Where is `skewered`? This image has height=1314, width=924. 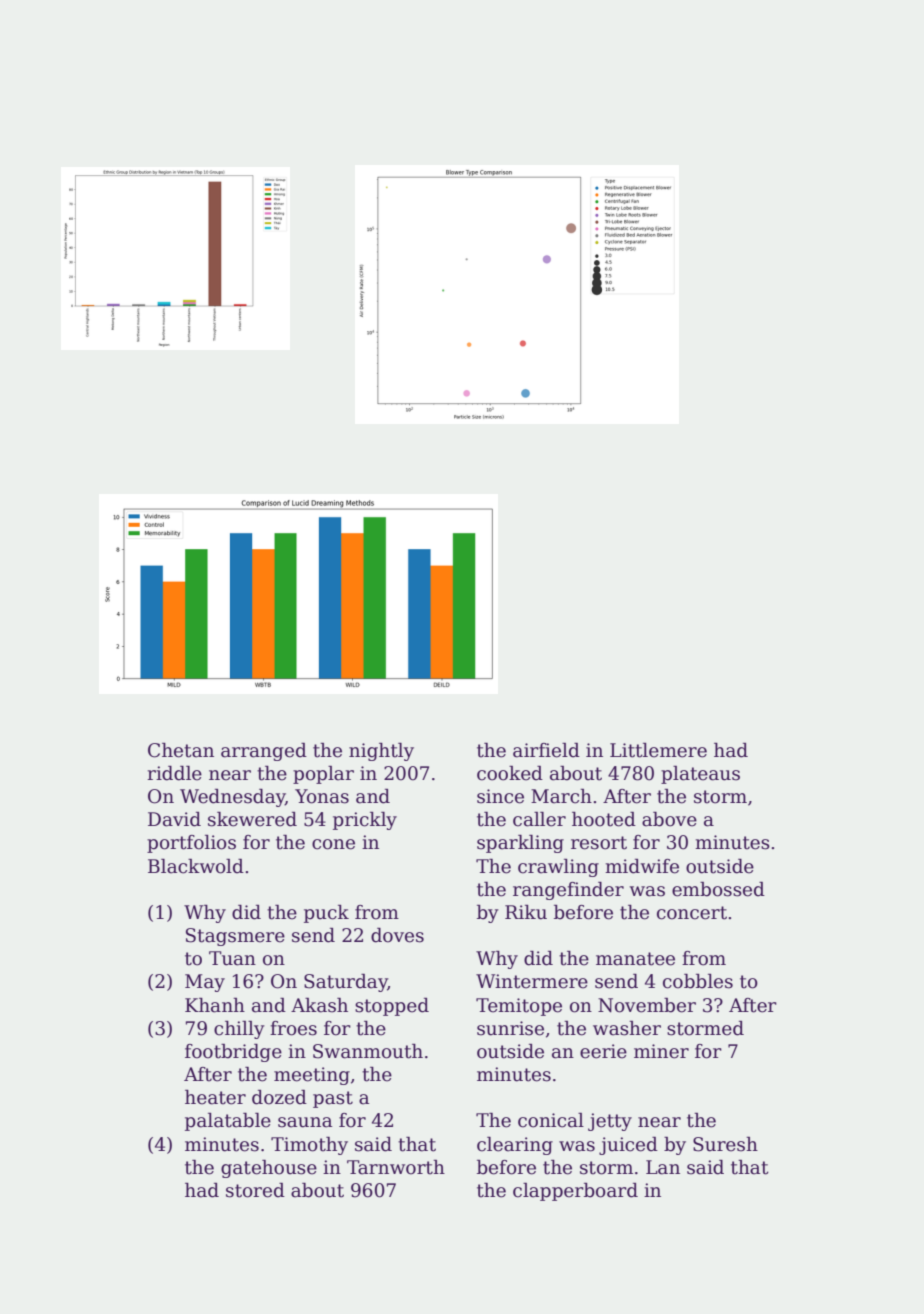 skewered is located at coordinates (252, 819).
